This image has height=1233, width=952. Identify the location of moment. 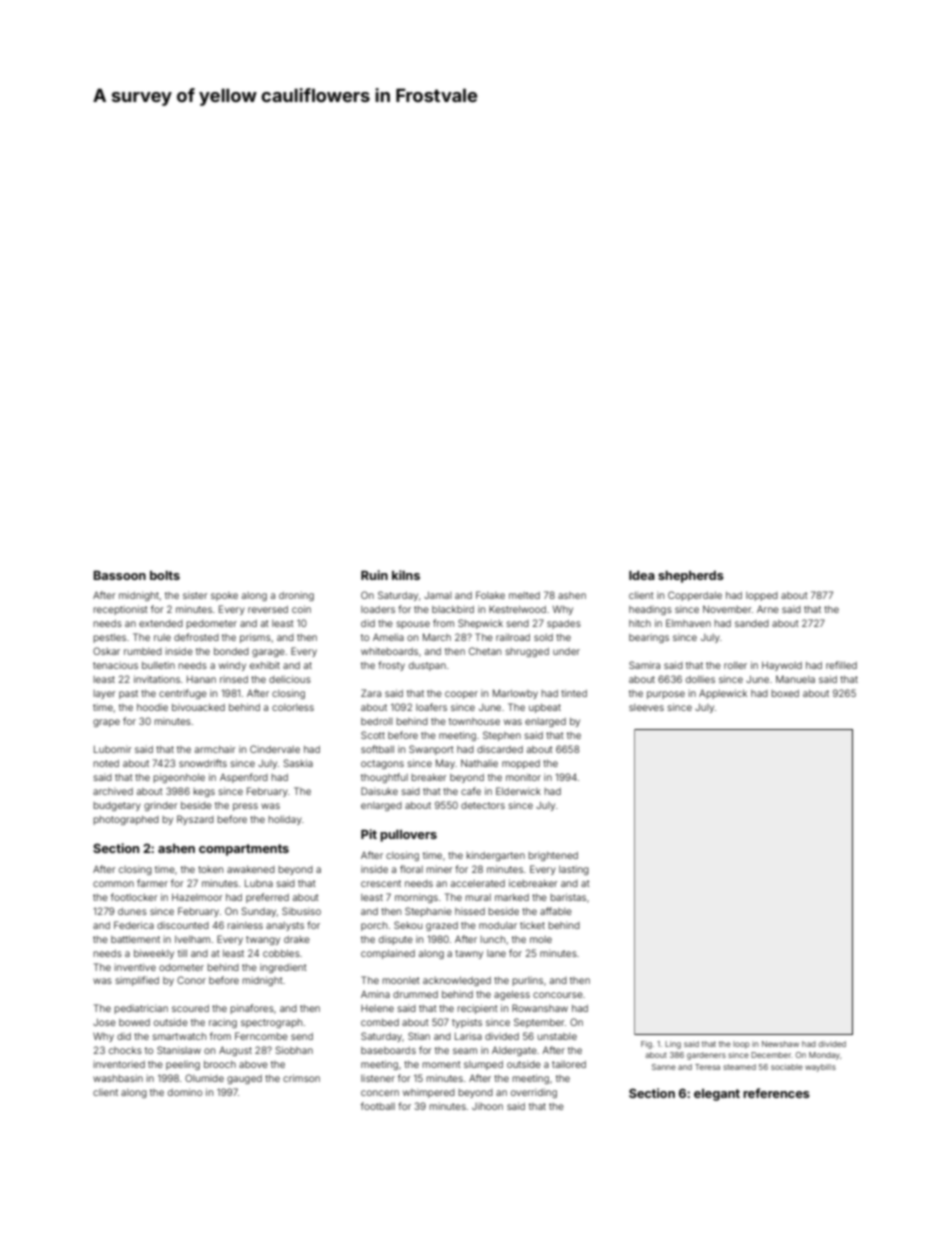
(441, 1064).
